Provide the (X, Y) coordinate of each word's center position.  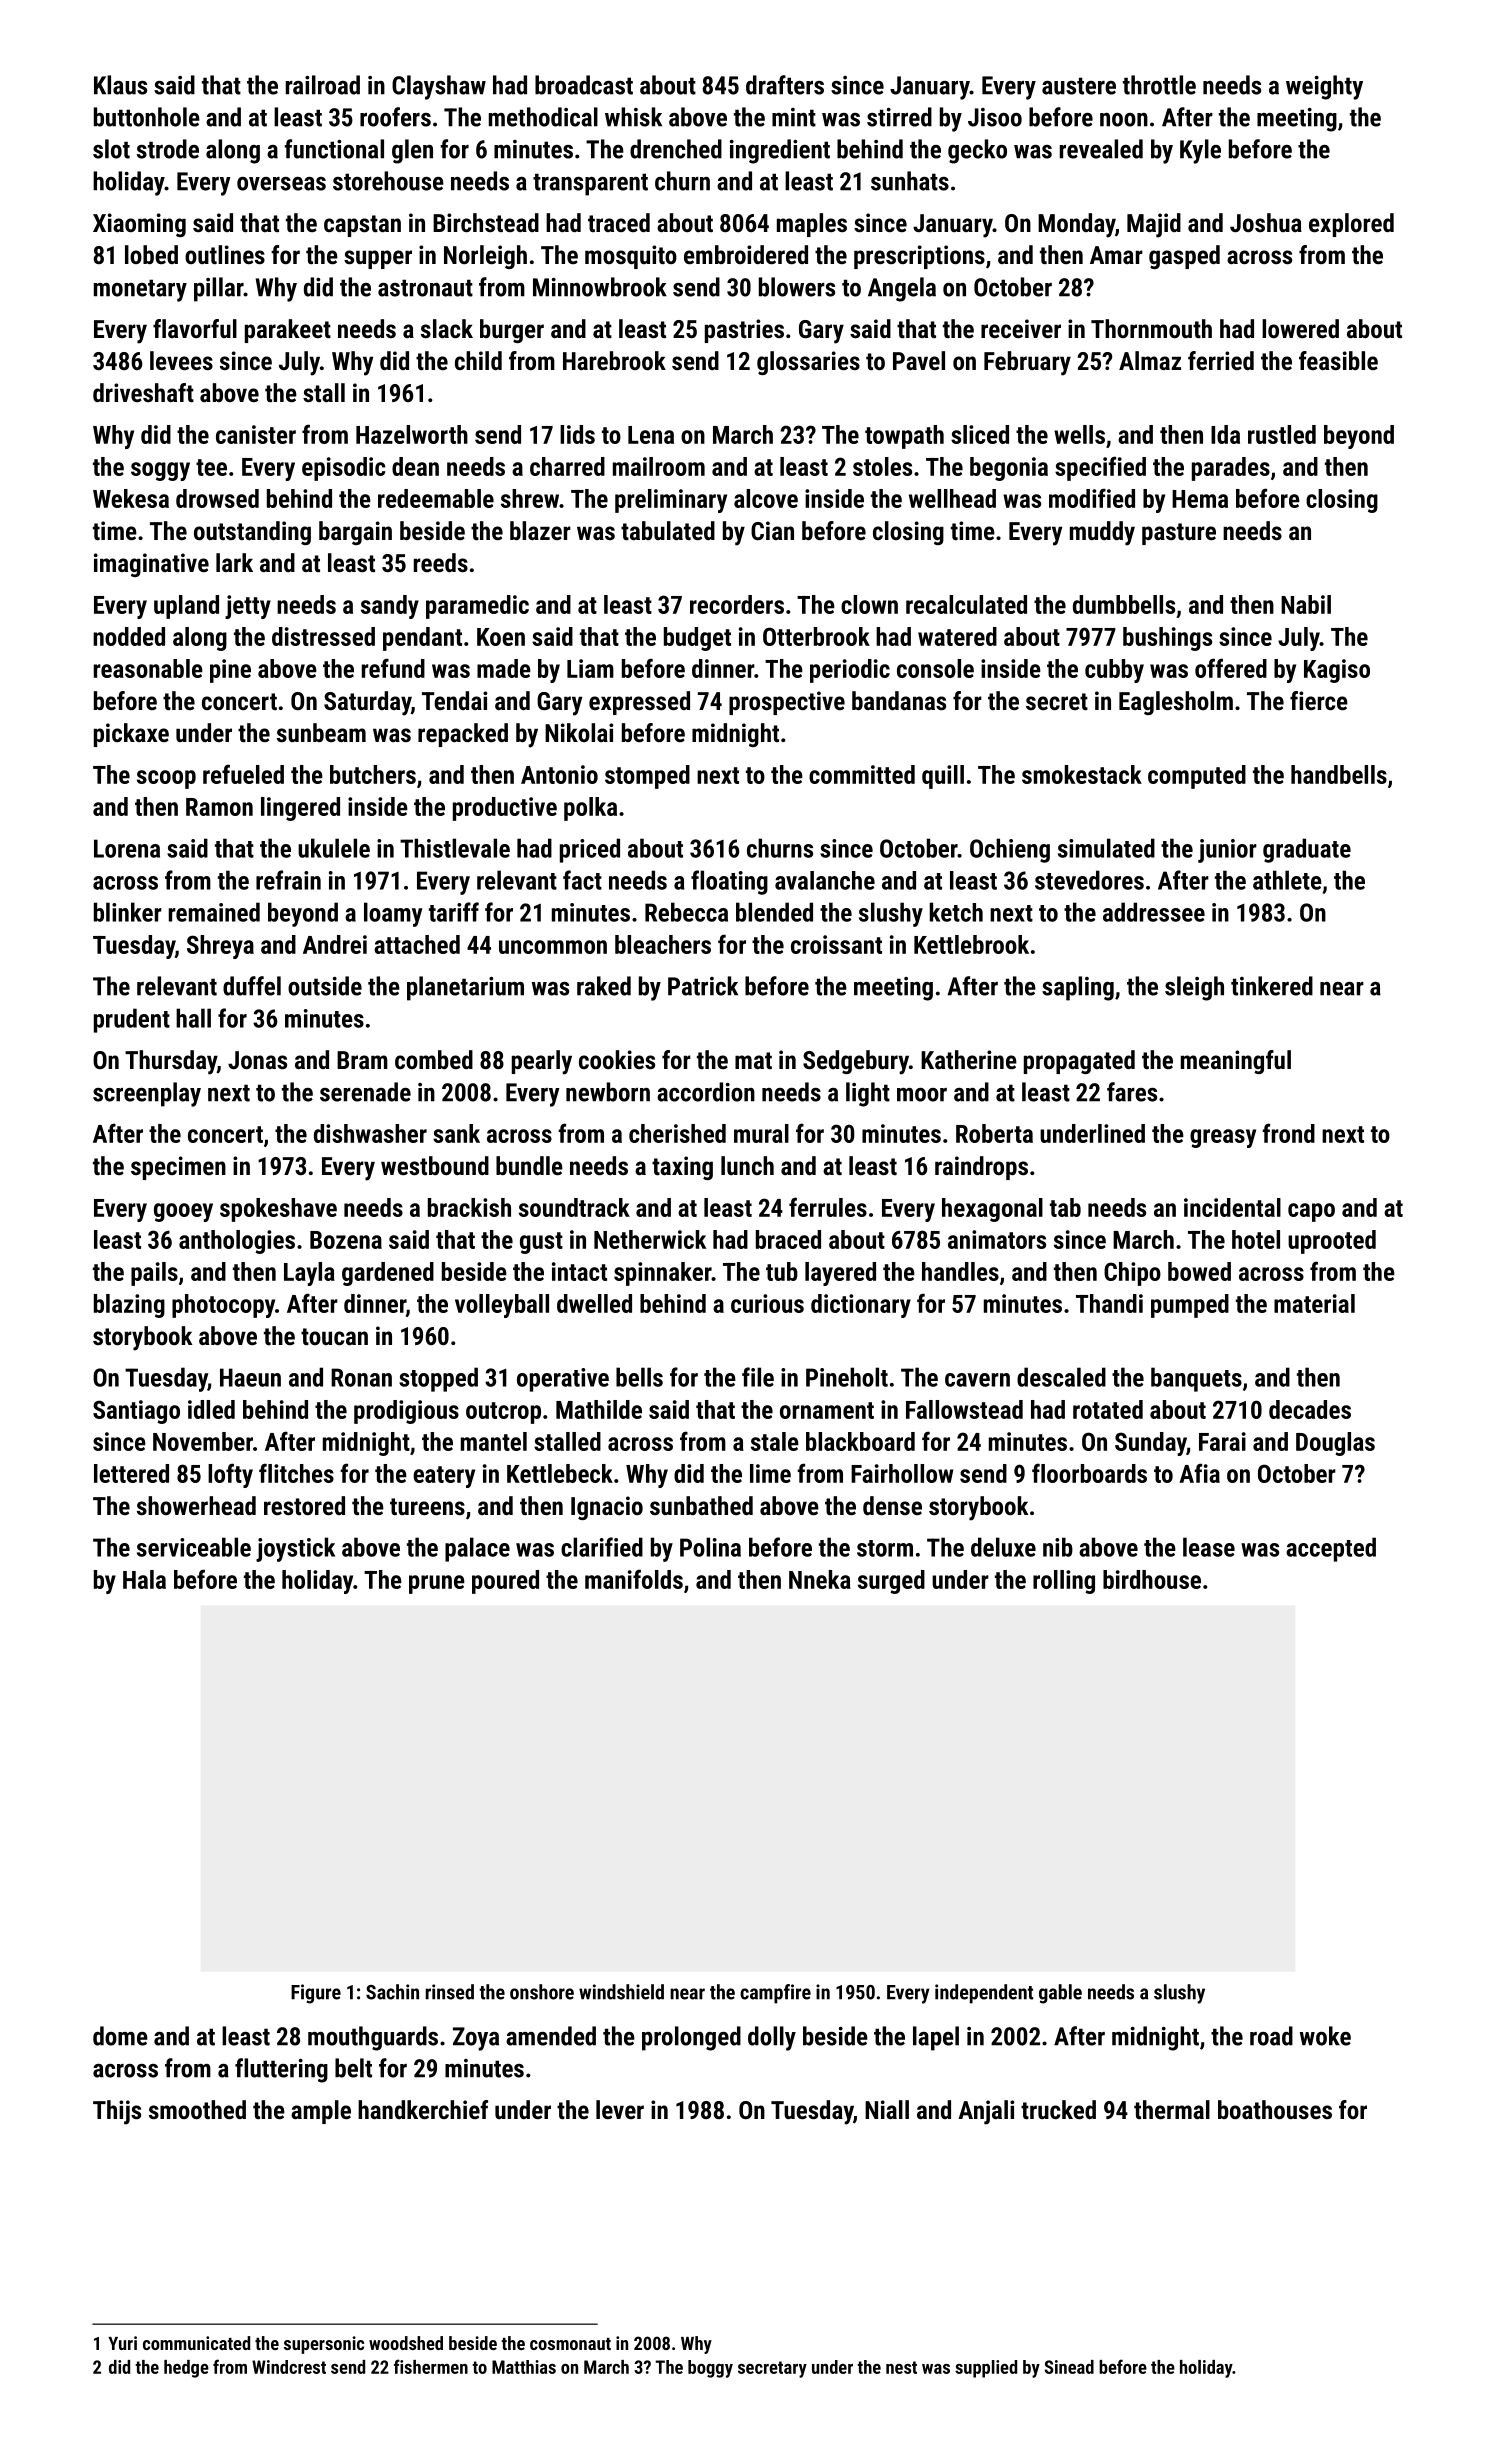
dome (120, 2036)
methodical (543, 117)
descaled (1061, 1377)
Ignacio (607, 1508)
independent (984, 1994)
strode (168, 149)
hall (193, 1018)
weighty (1324, 87)
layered (840, 1274)
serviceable (194, 1547)
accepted (1331, 1549)
